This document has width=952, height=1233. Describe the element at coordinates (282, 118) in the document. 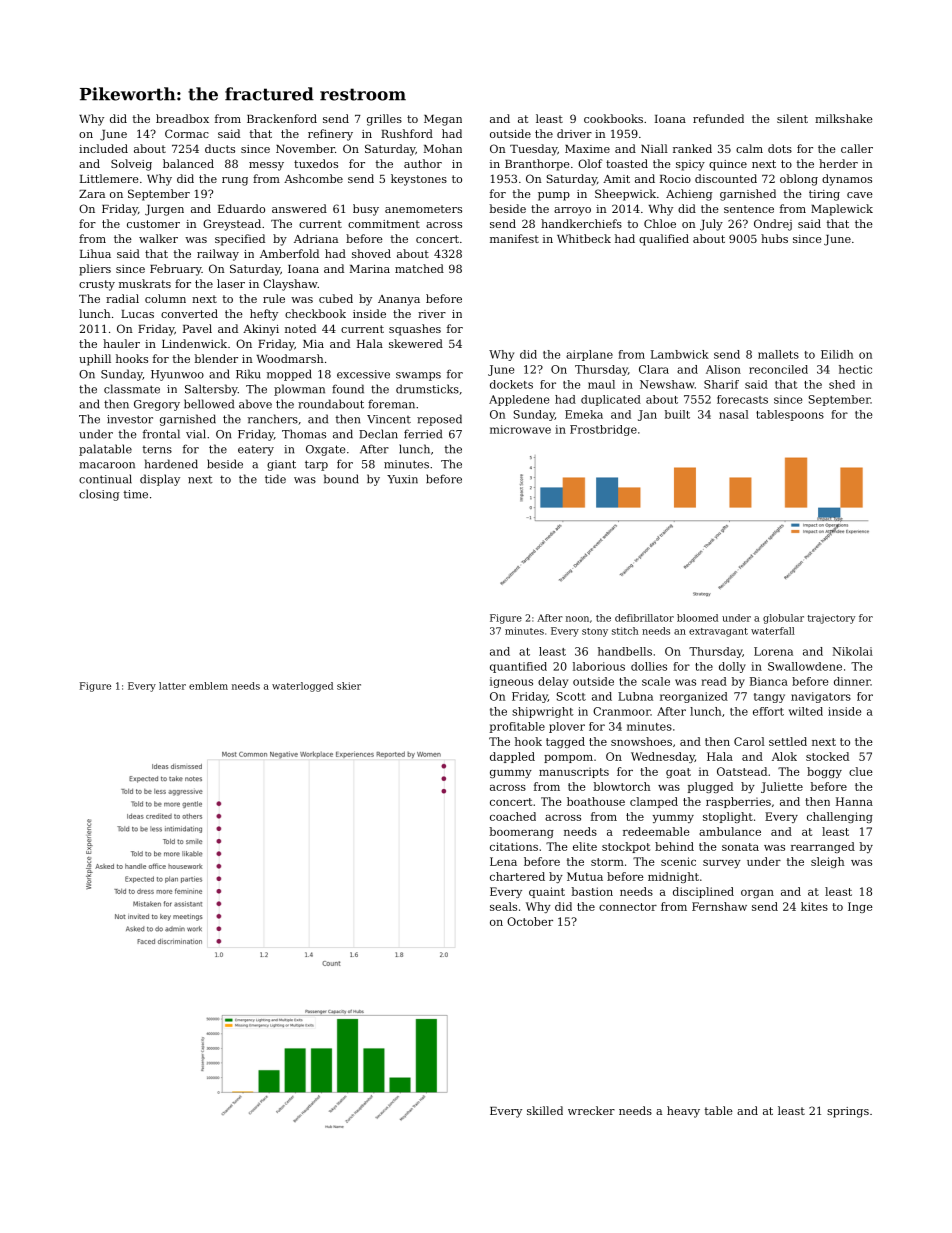

I see `Brackenford` at that location.
